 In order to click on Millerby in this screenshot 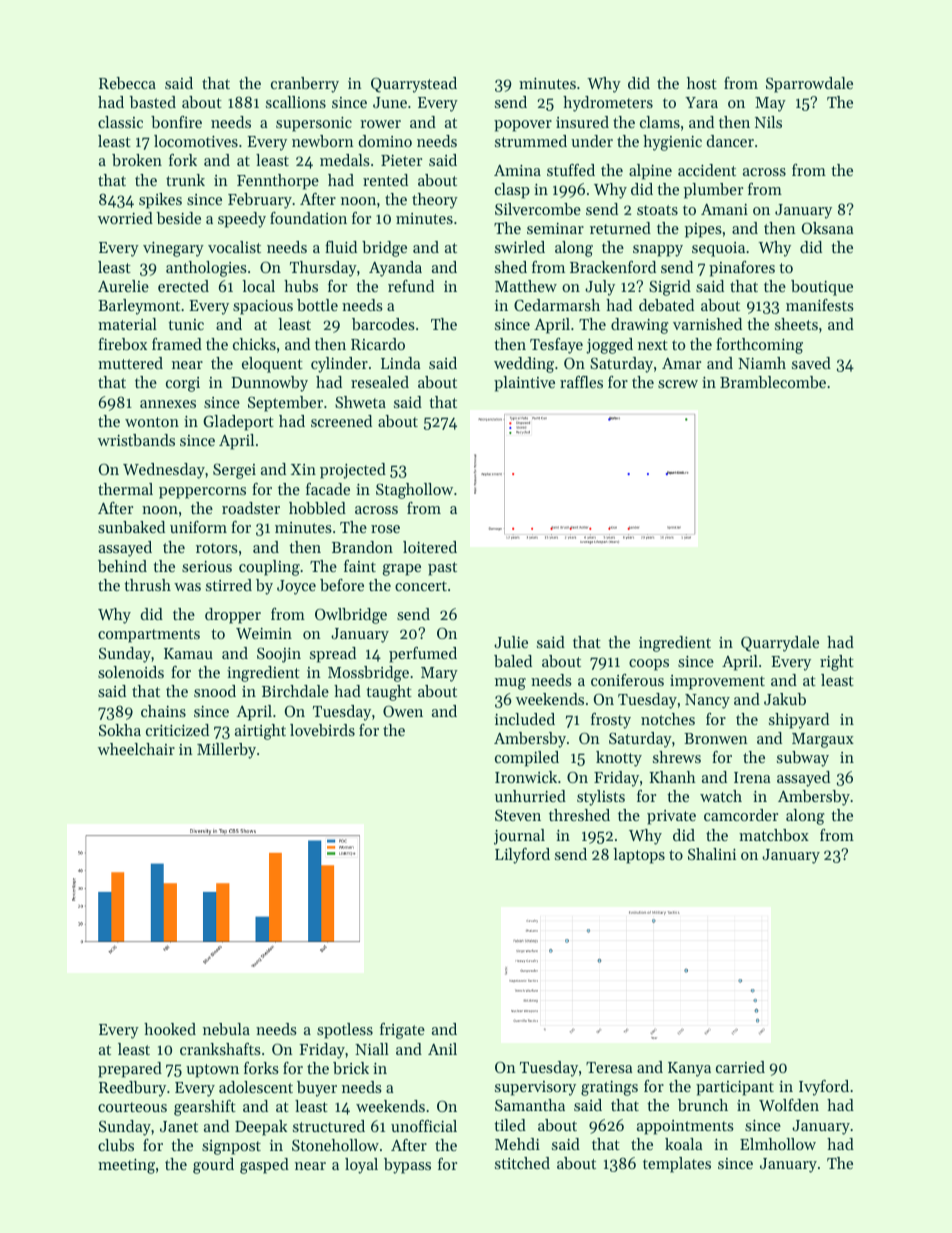, I will do `click(226, 751)`.
